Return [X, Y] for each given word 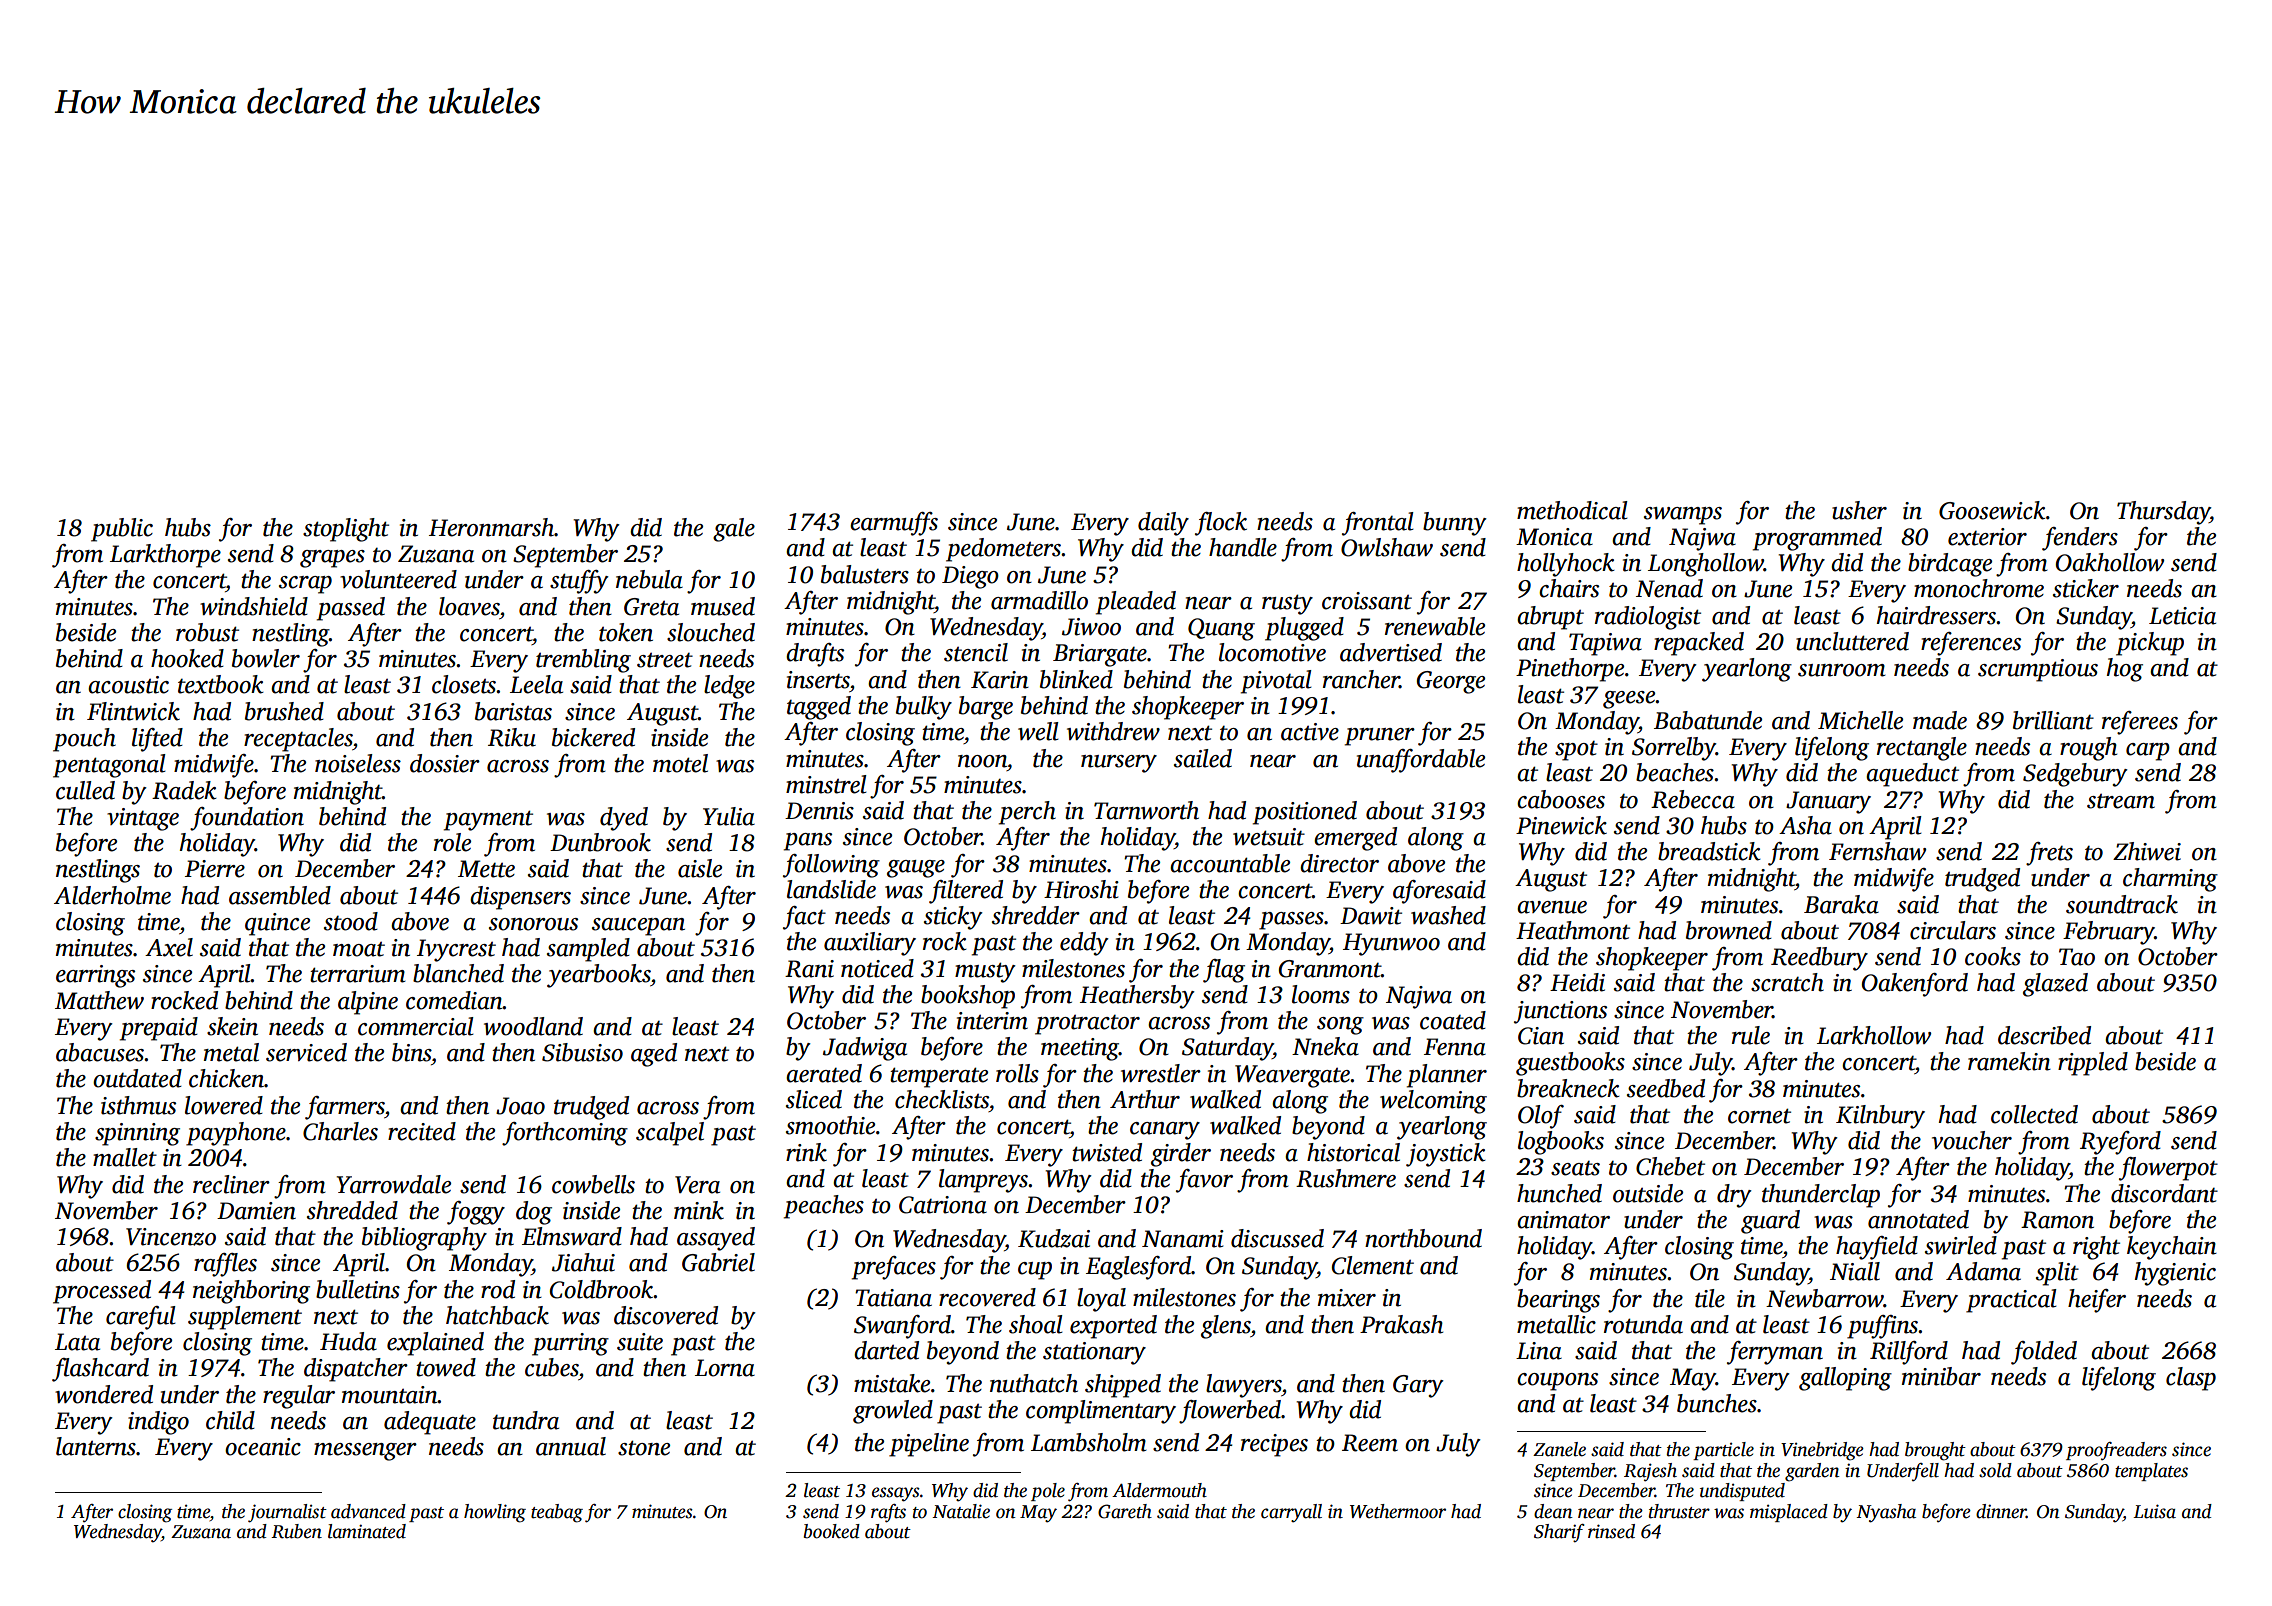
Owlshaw [1387, 547]
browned [1729, 930]
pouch [84, 740]
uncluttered [1852, 641]
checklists [942, 1099]
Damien [256, 1211]
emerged [1355, 839]
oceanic [263, 1447]
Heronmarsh [491, 527]
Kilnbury [1880, 1117]
